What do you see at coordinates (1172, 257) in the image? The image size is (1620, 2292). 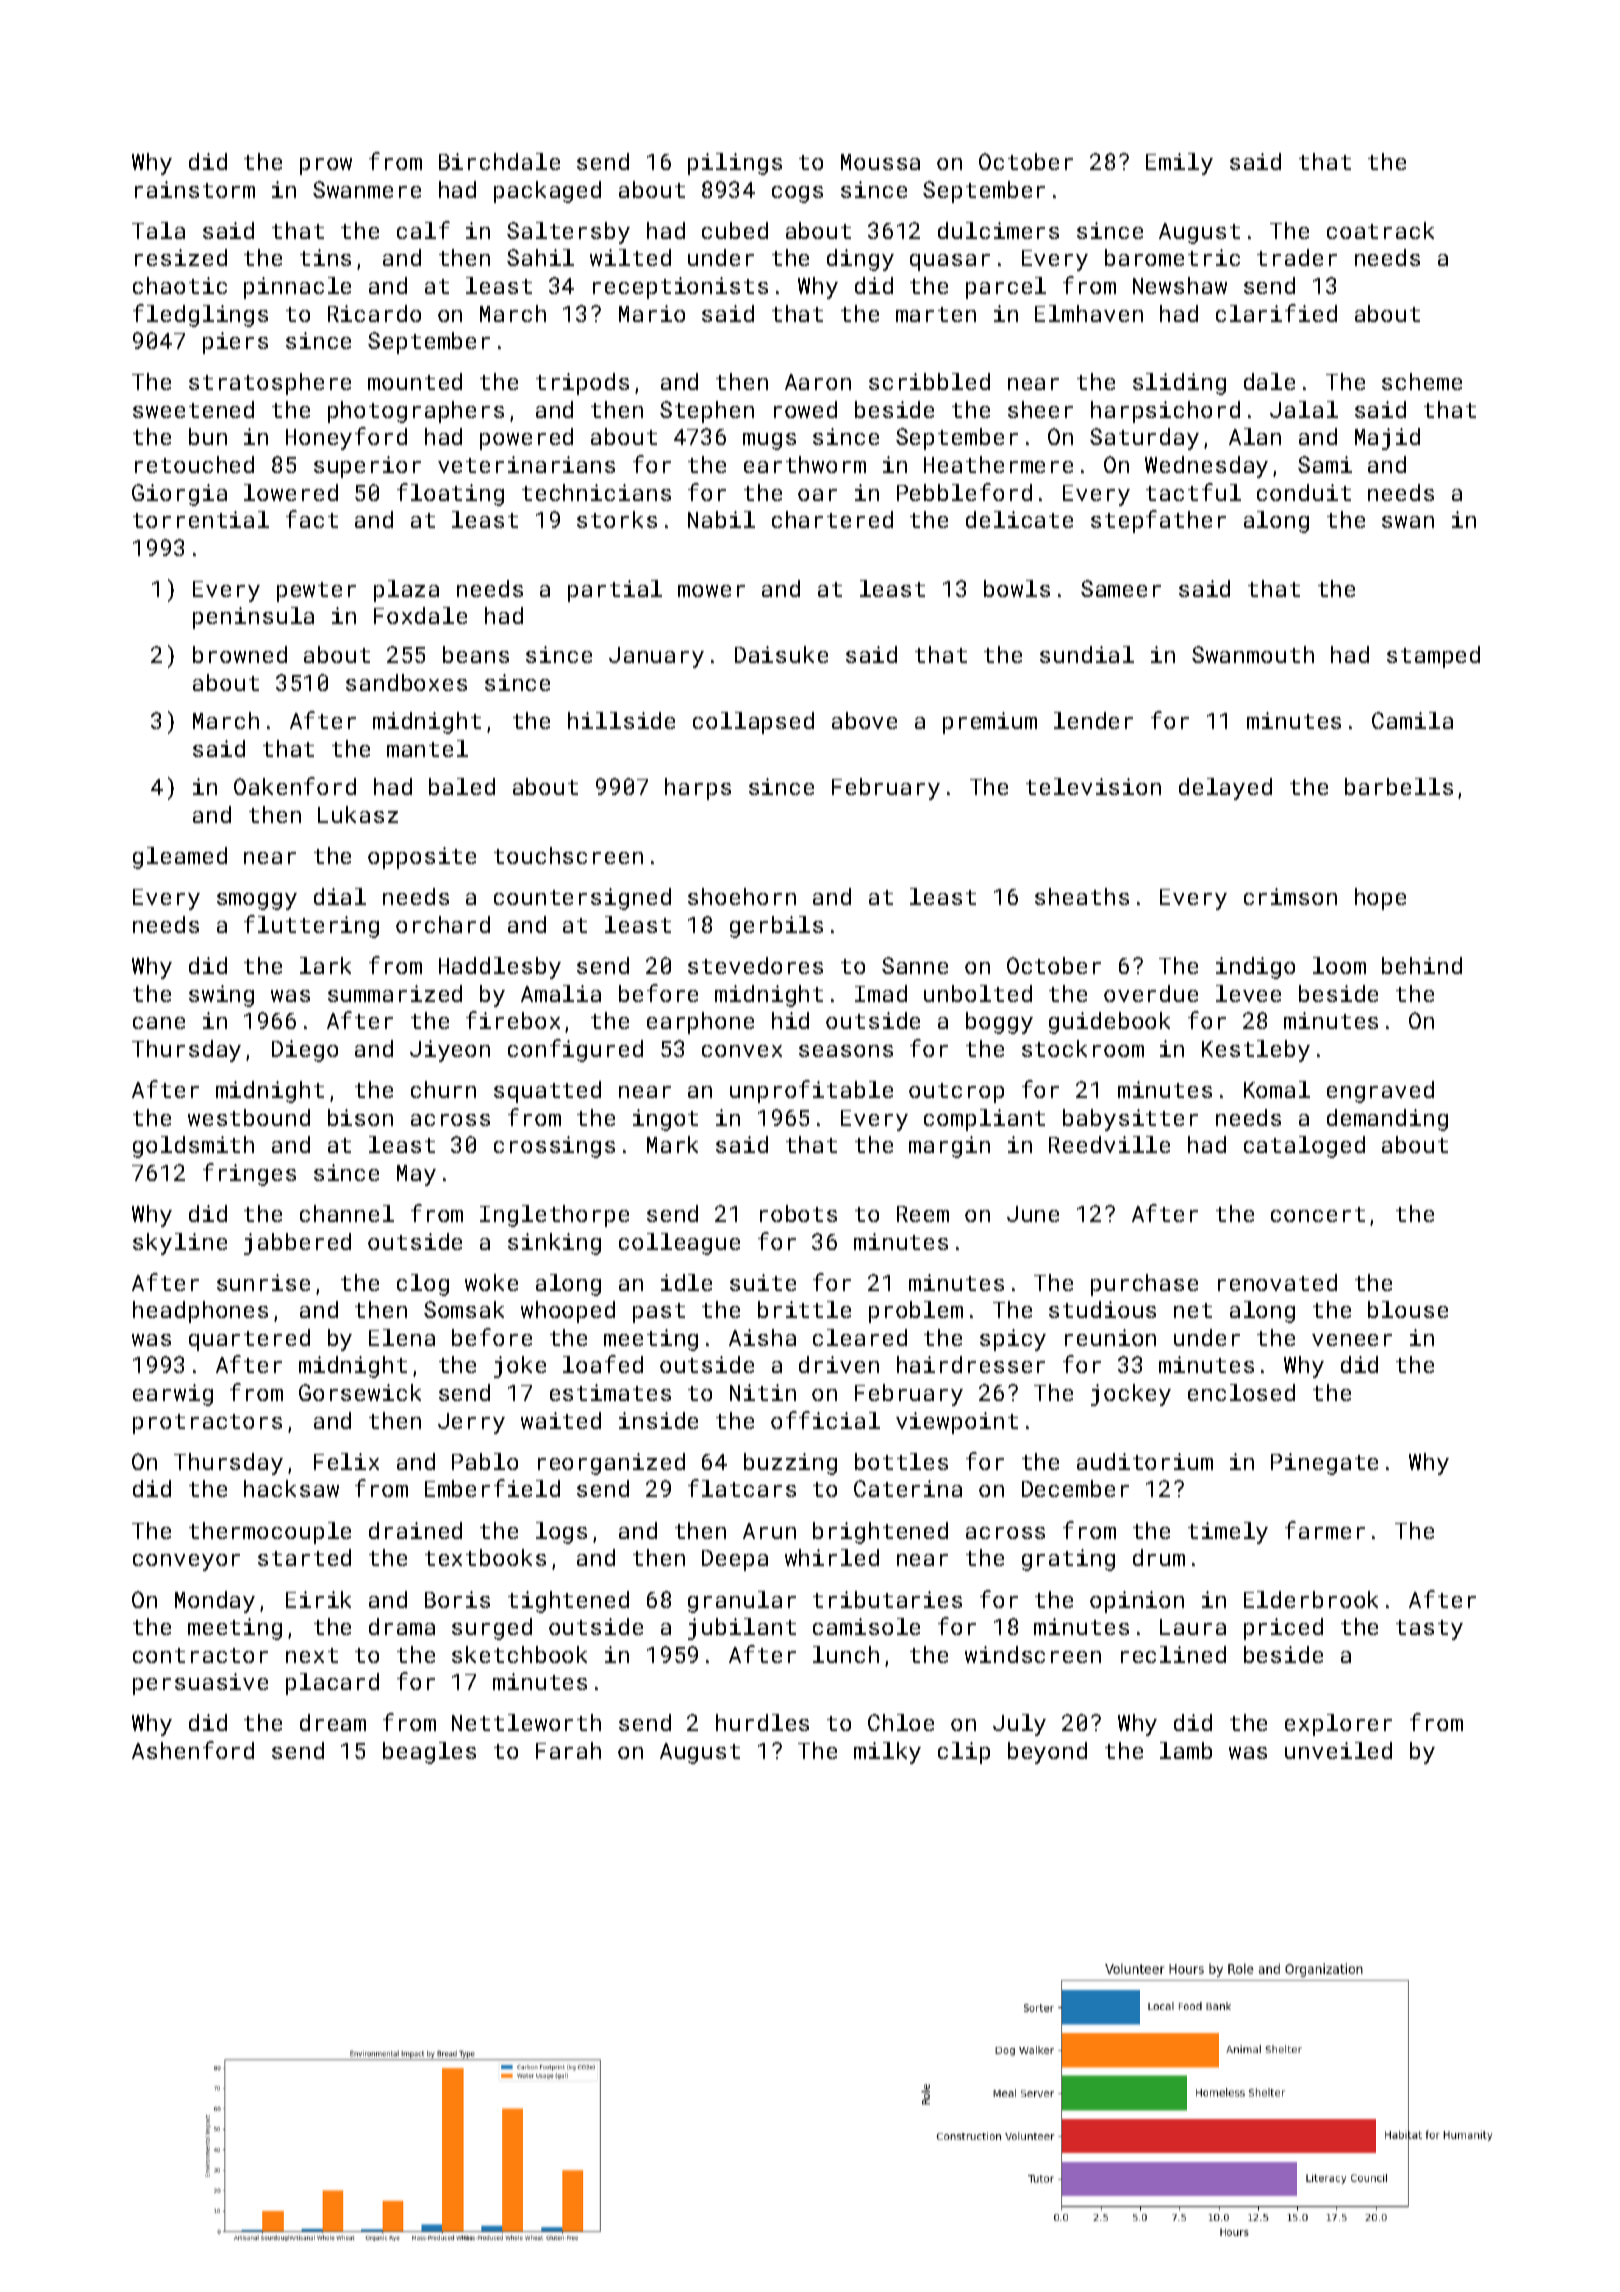 I see `barometric` at bounding box center [1172, 257].
